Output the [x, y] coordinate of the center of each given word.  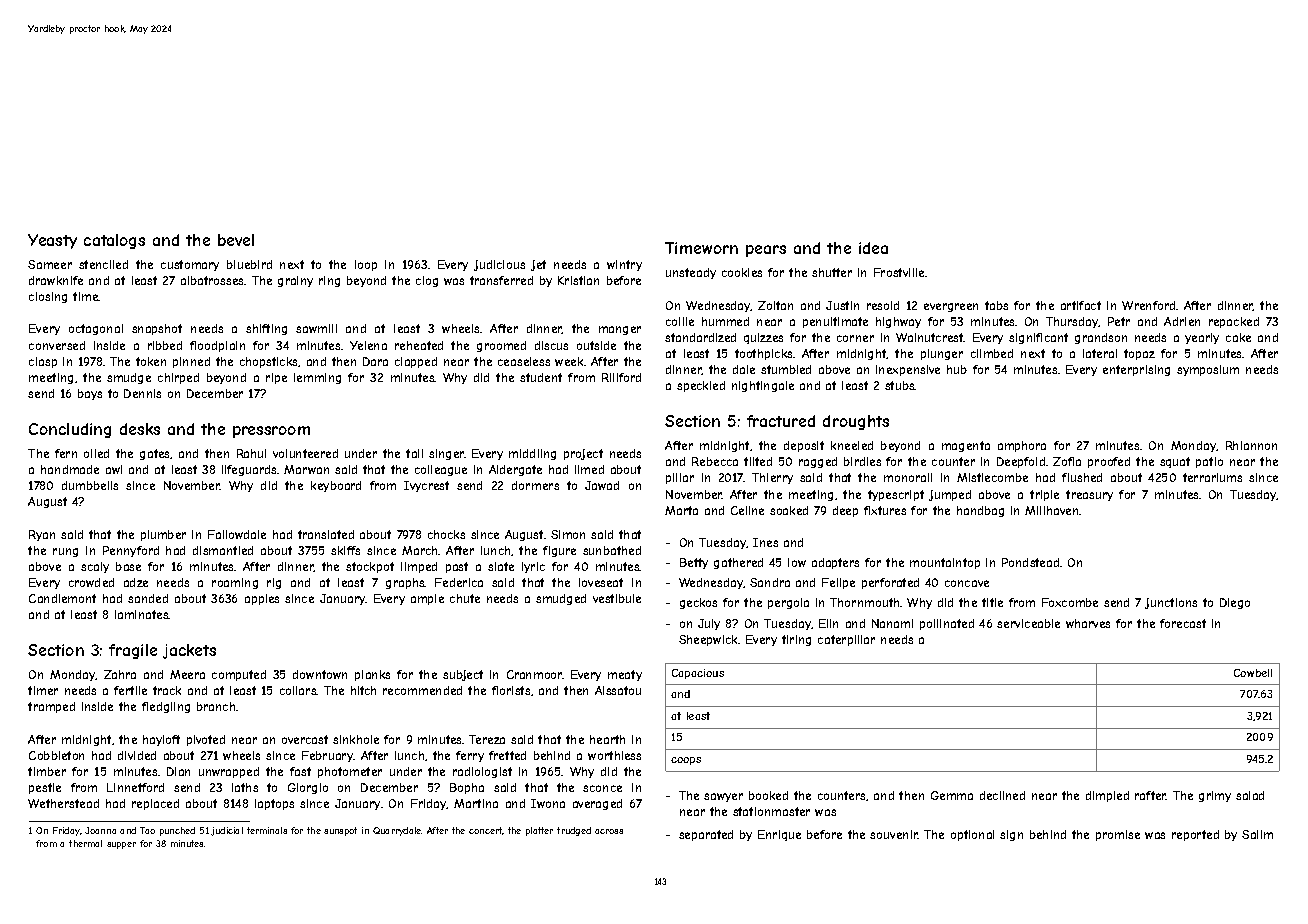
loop [366, 265]
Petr [1119, 321]
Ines [765, 542]
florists [511, 690]
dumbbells [90, 485]
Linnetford [135, 787]
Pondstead [1030, 562]
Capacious [698, 674]
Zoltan [775, 305]
